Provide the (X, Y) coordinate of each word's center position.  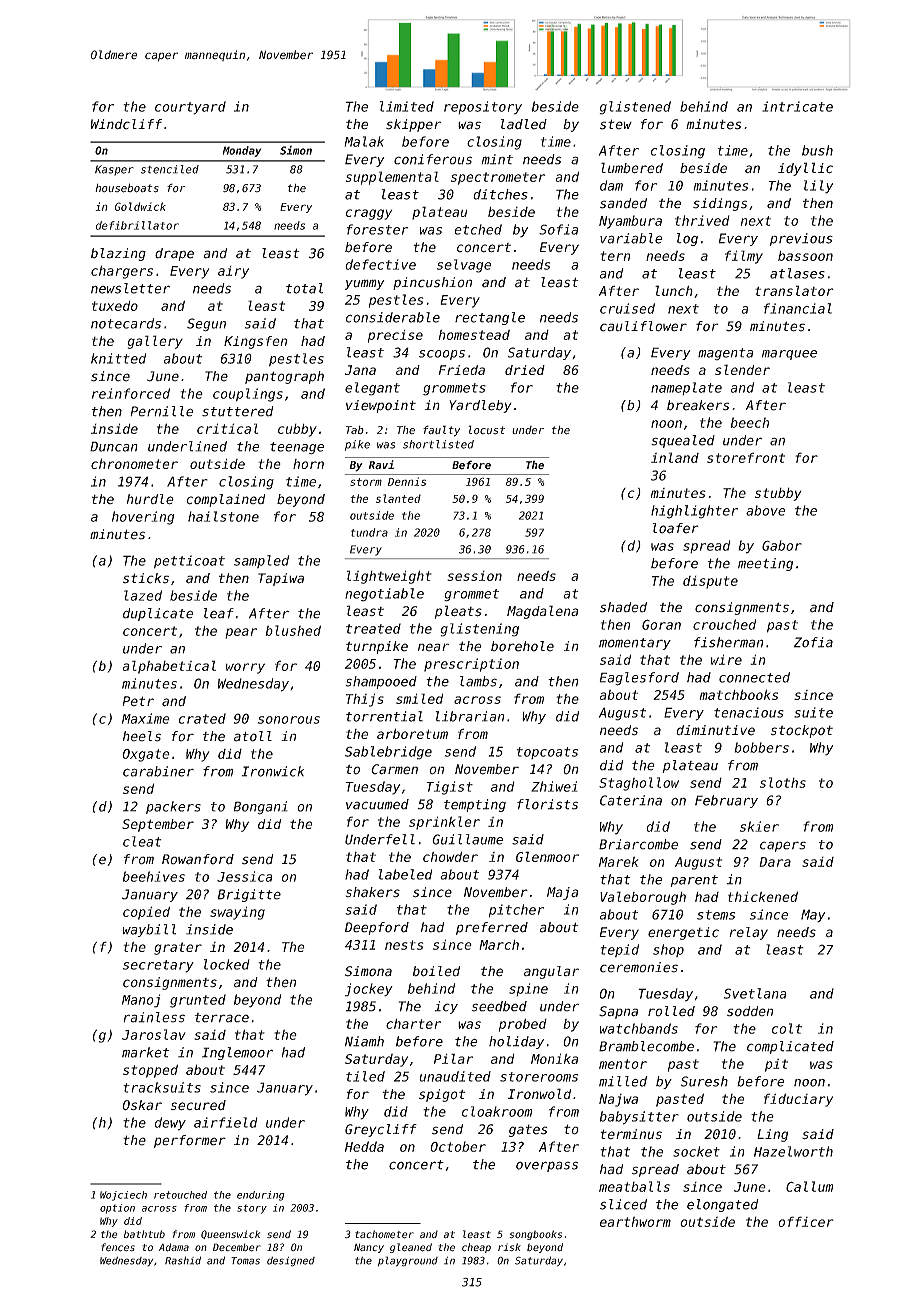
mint (497, 159)
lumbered (632, 167)
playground (408, 1261)
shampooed (381, 682)
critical (227, 428)
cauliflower (643, 326)
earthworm (635, 1222)
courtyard (190, 108)
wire (726, 659)
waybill (149, 930)
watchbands (639, 1028)
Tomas (245, 1261)
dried (525, 370)
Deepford (377, 928)
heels (142, 736)
